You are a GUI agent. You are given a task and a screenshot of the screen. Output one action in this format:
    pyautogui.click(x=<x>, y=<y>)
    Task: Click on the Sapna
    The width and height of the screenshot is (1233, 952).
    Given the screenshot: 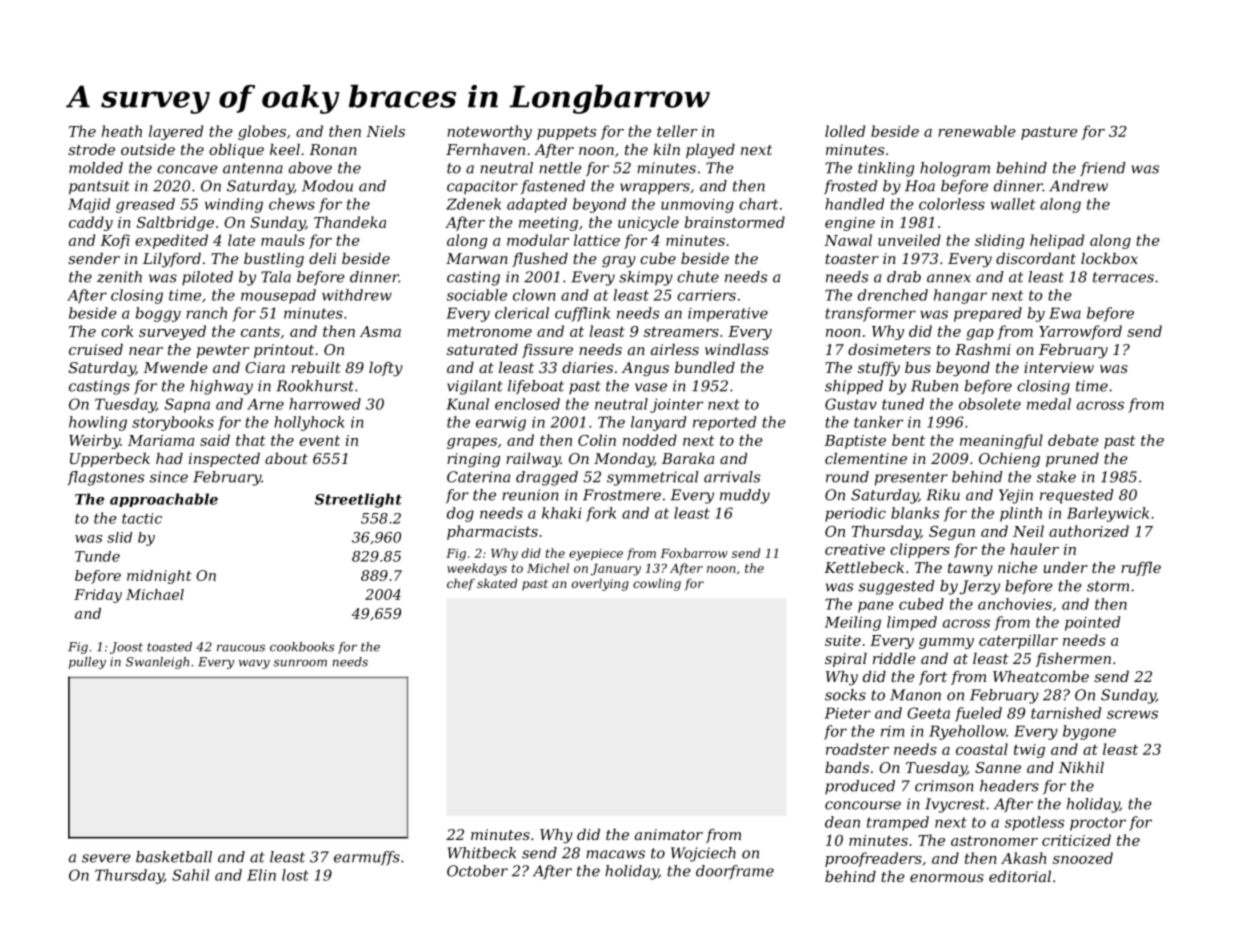 What is the action you would take?
    pyautogui.click(x=187, y=405)
